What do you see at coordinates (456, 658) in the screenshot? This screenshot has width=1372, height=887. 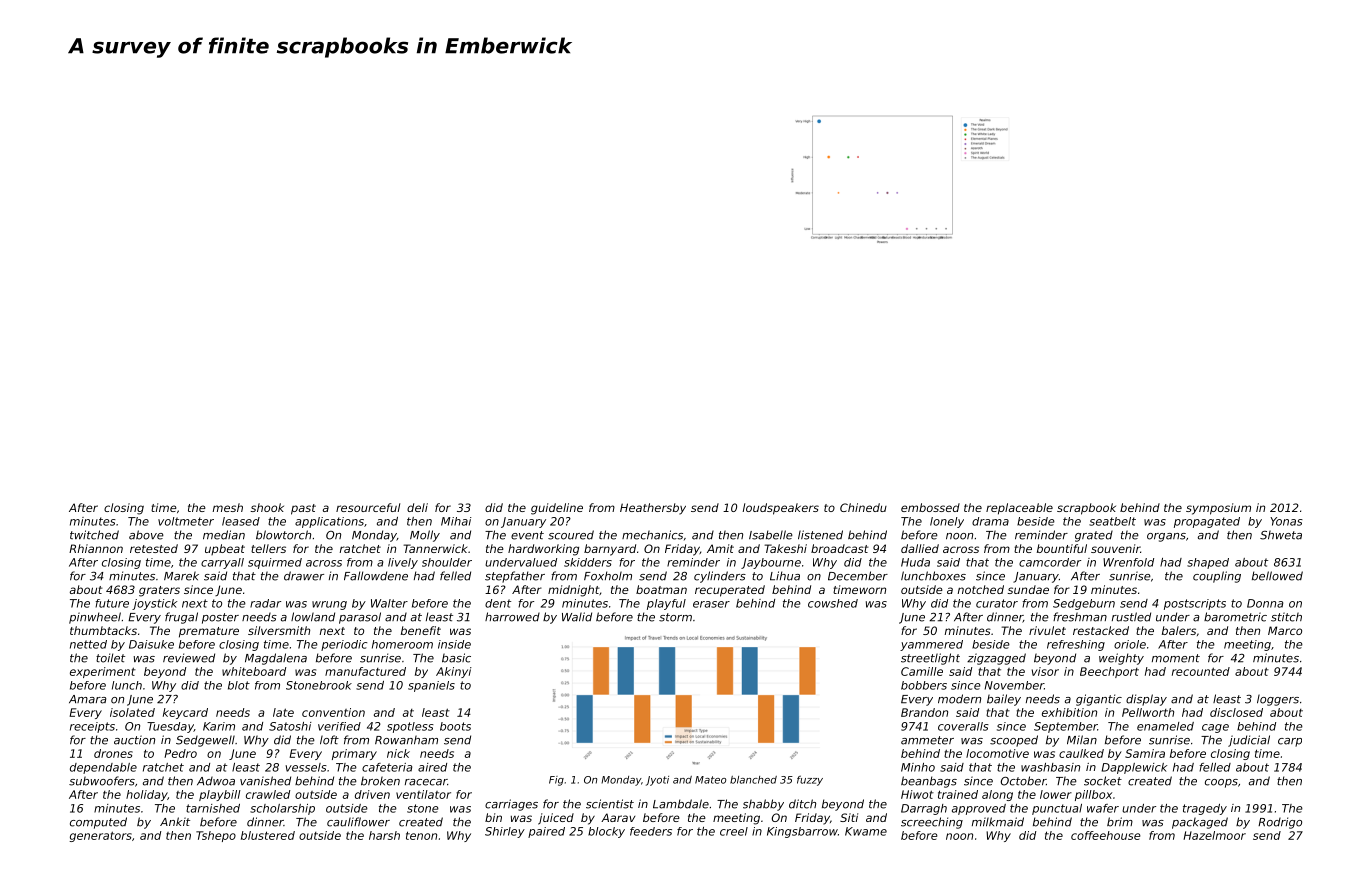 I see `basic` at bounding box center [456, 658].
